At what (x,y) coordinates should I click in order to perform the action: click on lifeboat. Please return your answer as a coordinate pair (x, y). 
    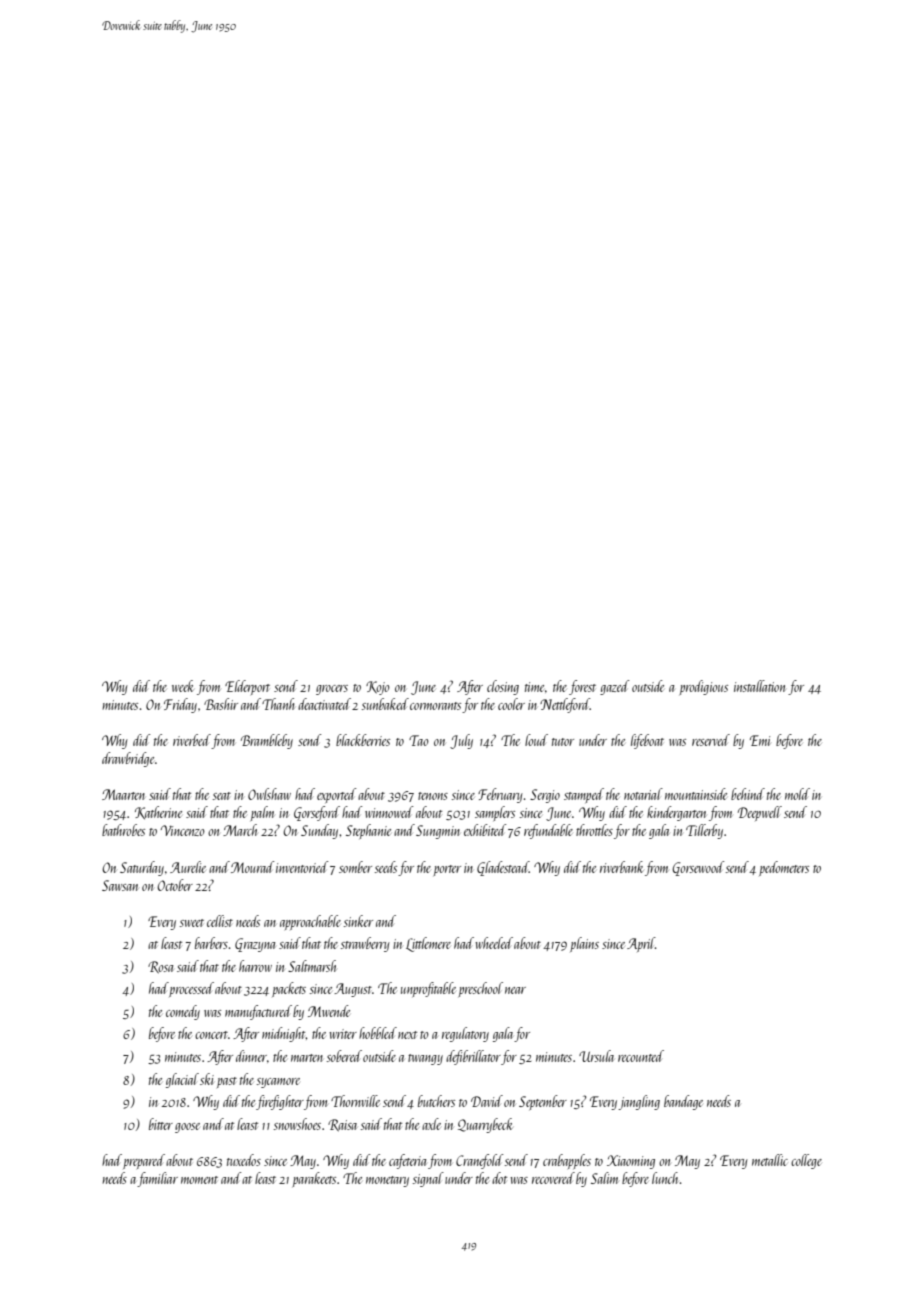
    Looking at the image, I should click on (647, 741).
